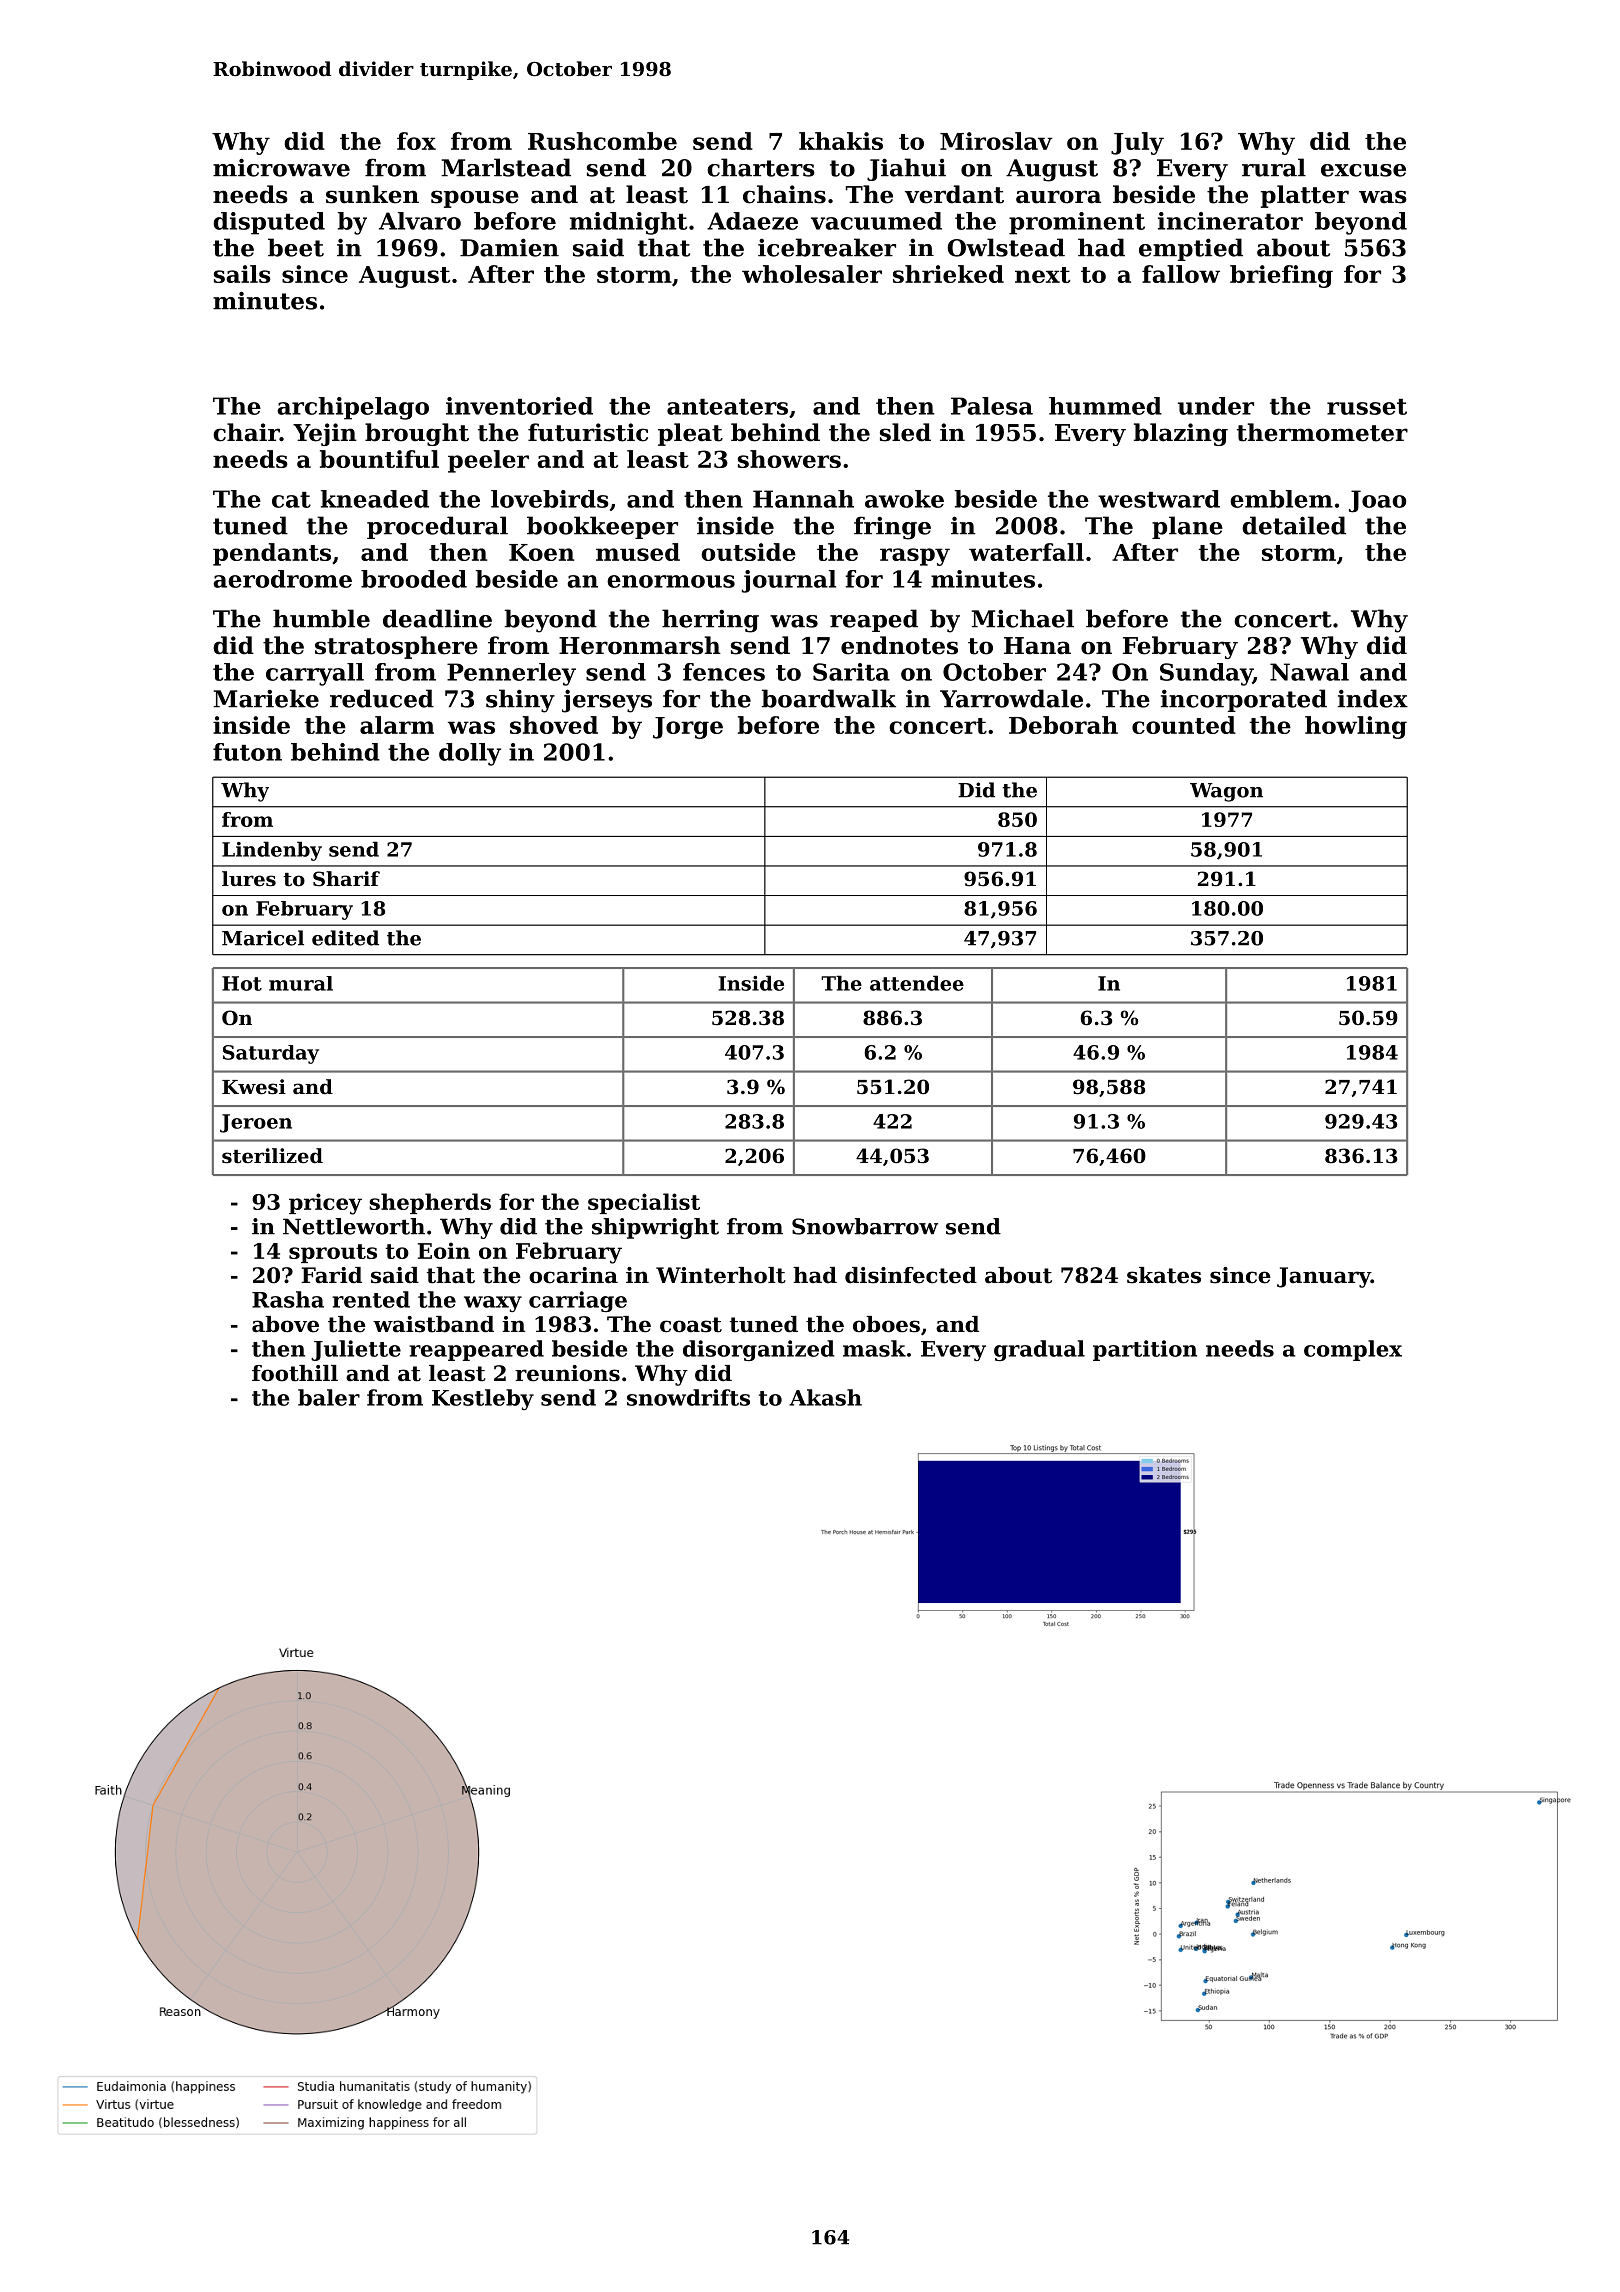 This page has width=1620, height=2292. What do you see at coordinates (996, 141) in the page?
I see `Miroslav` at bounding box center [996, 141].
